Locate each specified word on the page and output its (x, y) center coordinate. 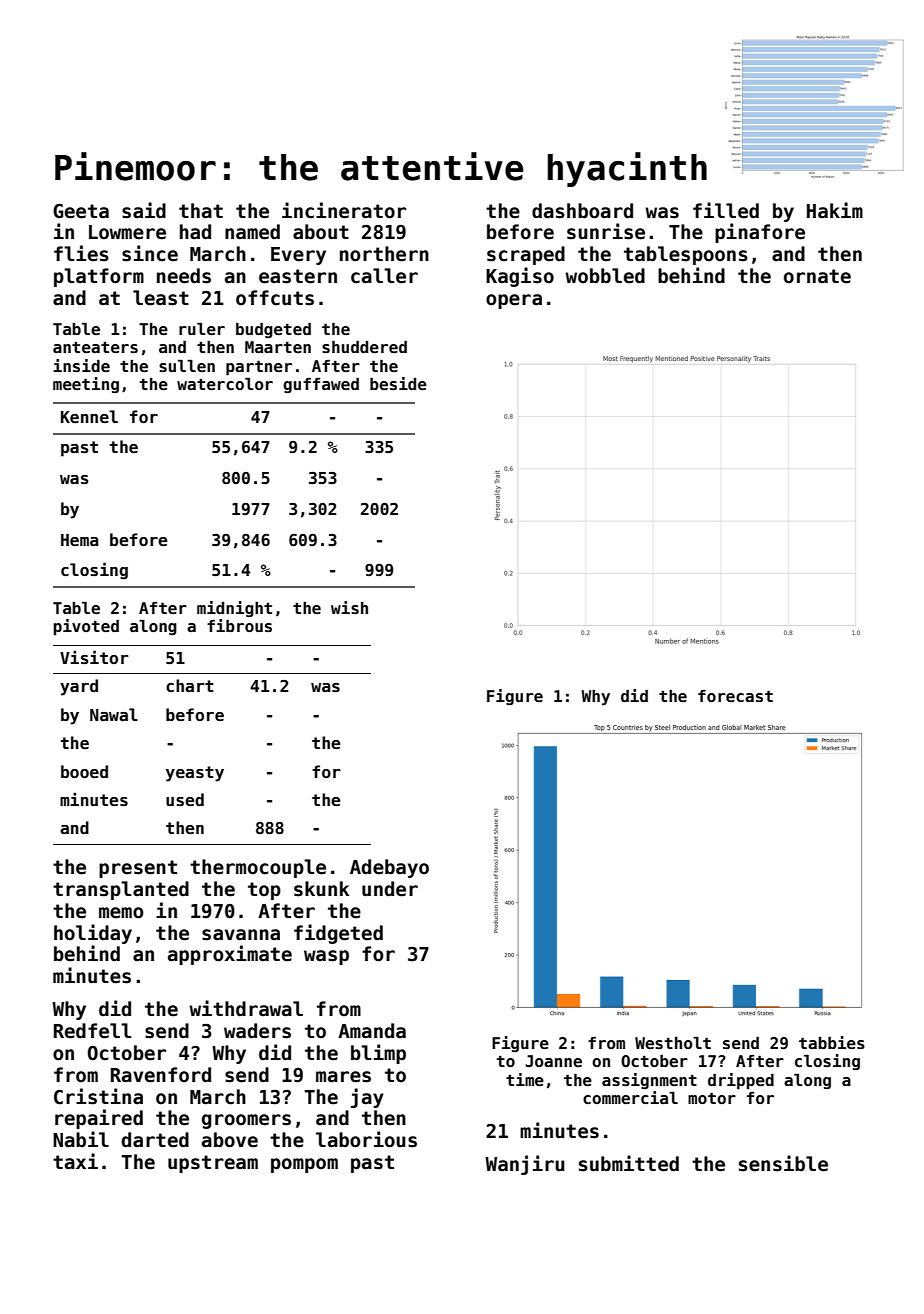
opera (514, 301)
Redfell (92, 1031)
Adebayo (389, 868)
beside (398, 384)
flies (81, 253)
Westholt (673, 1043)
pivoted (86, 627)
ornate (817, 276)
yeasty (195, 774)
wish (349, 608)
